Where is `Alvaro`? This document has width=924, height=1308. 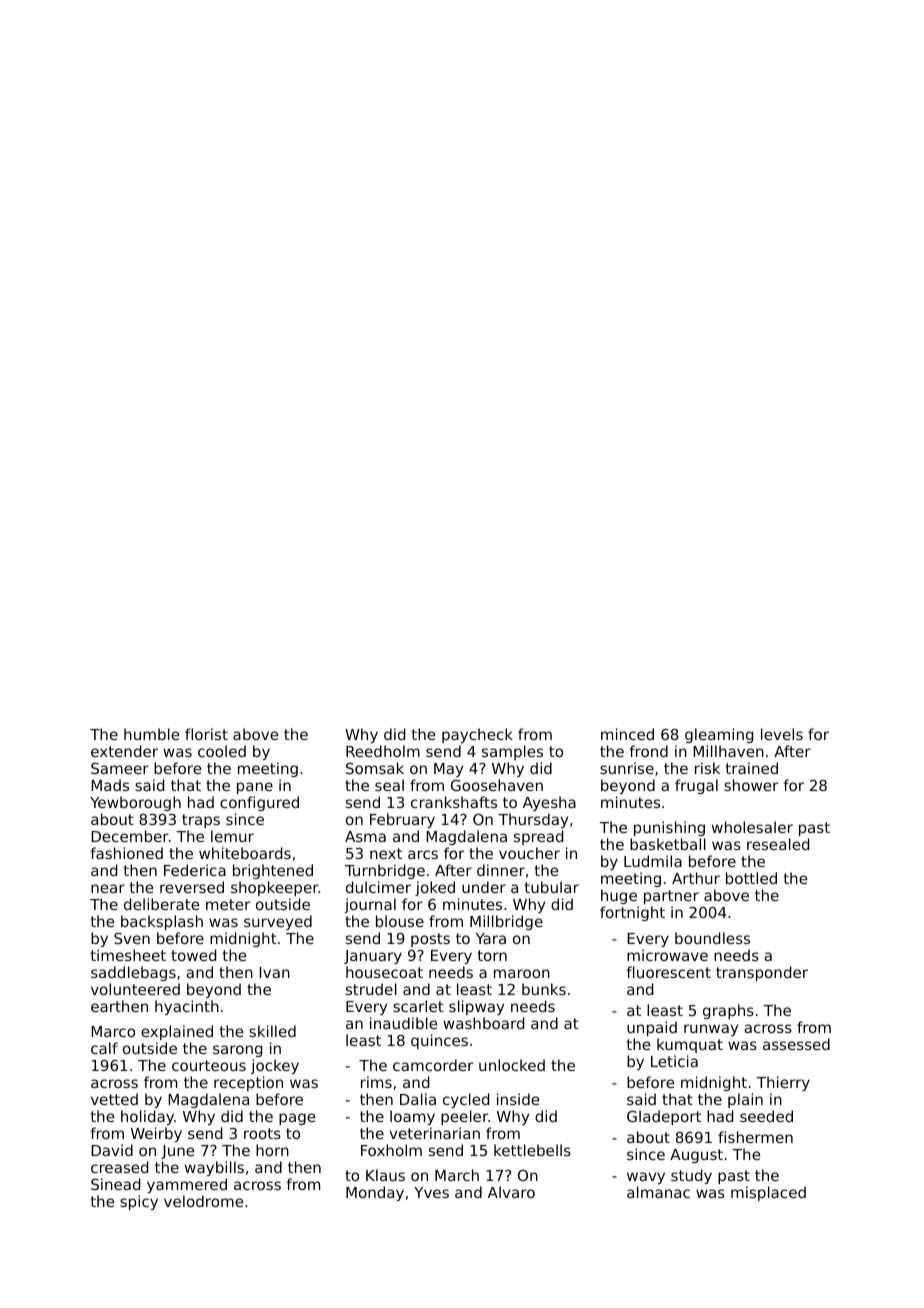 Alvaro is located at coordinates (511, 1192).
